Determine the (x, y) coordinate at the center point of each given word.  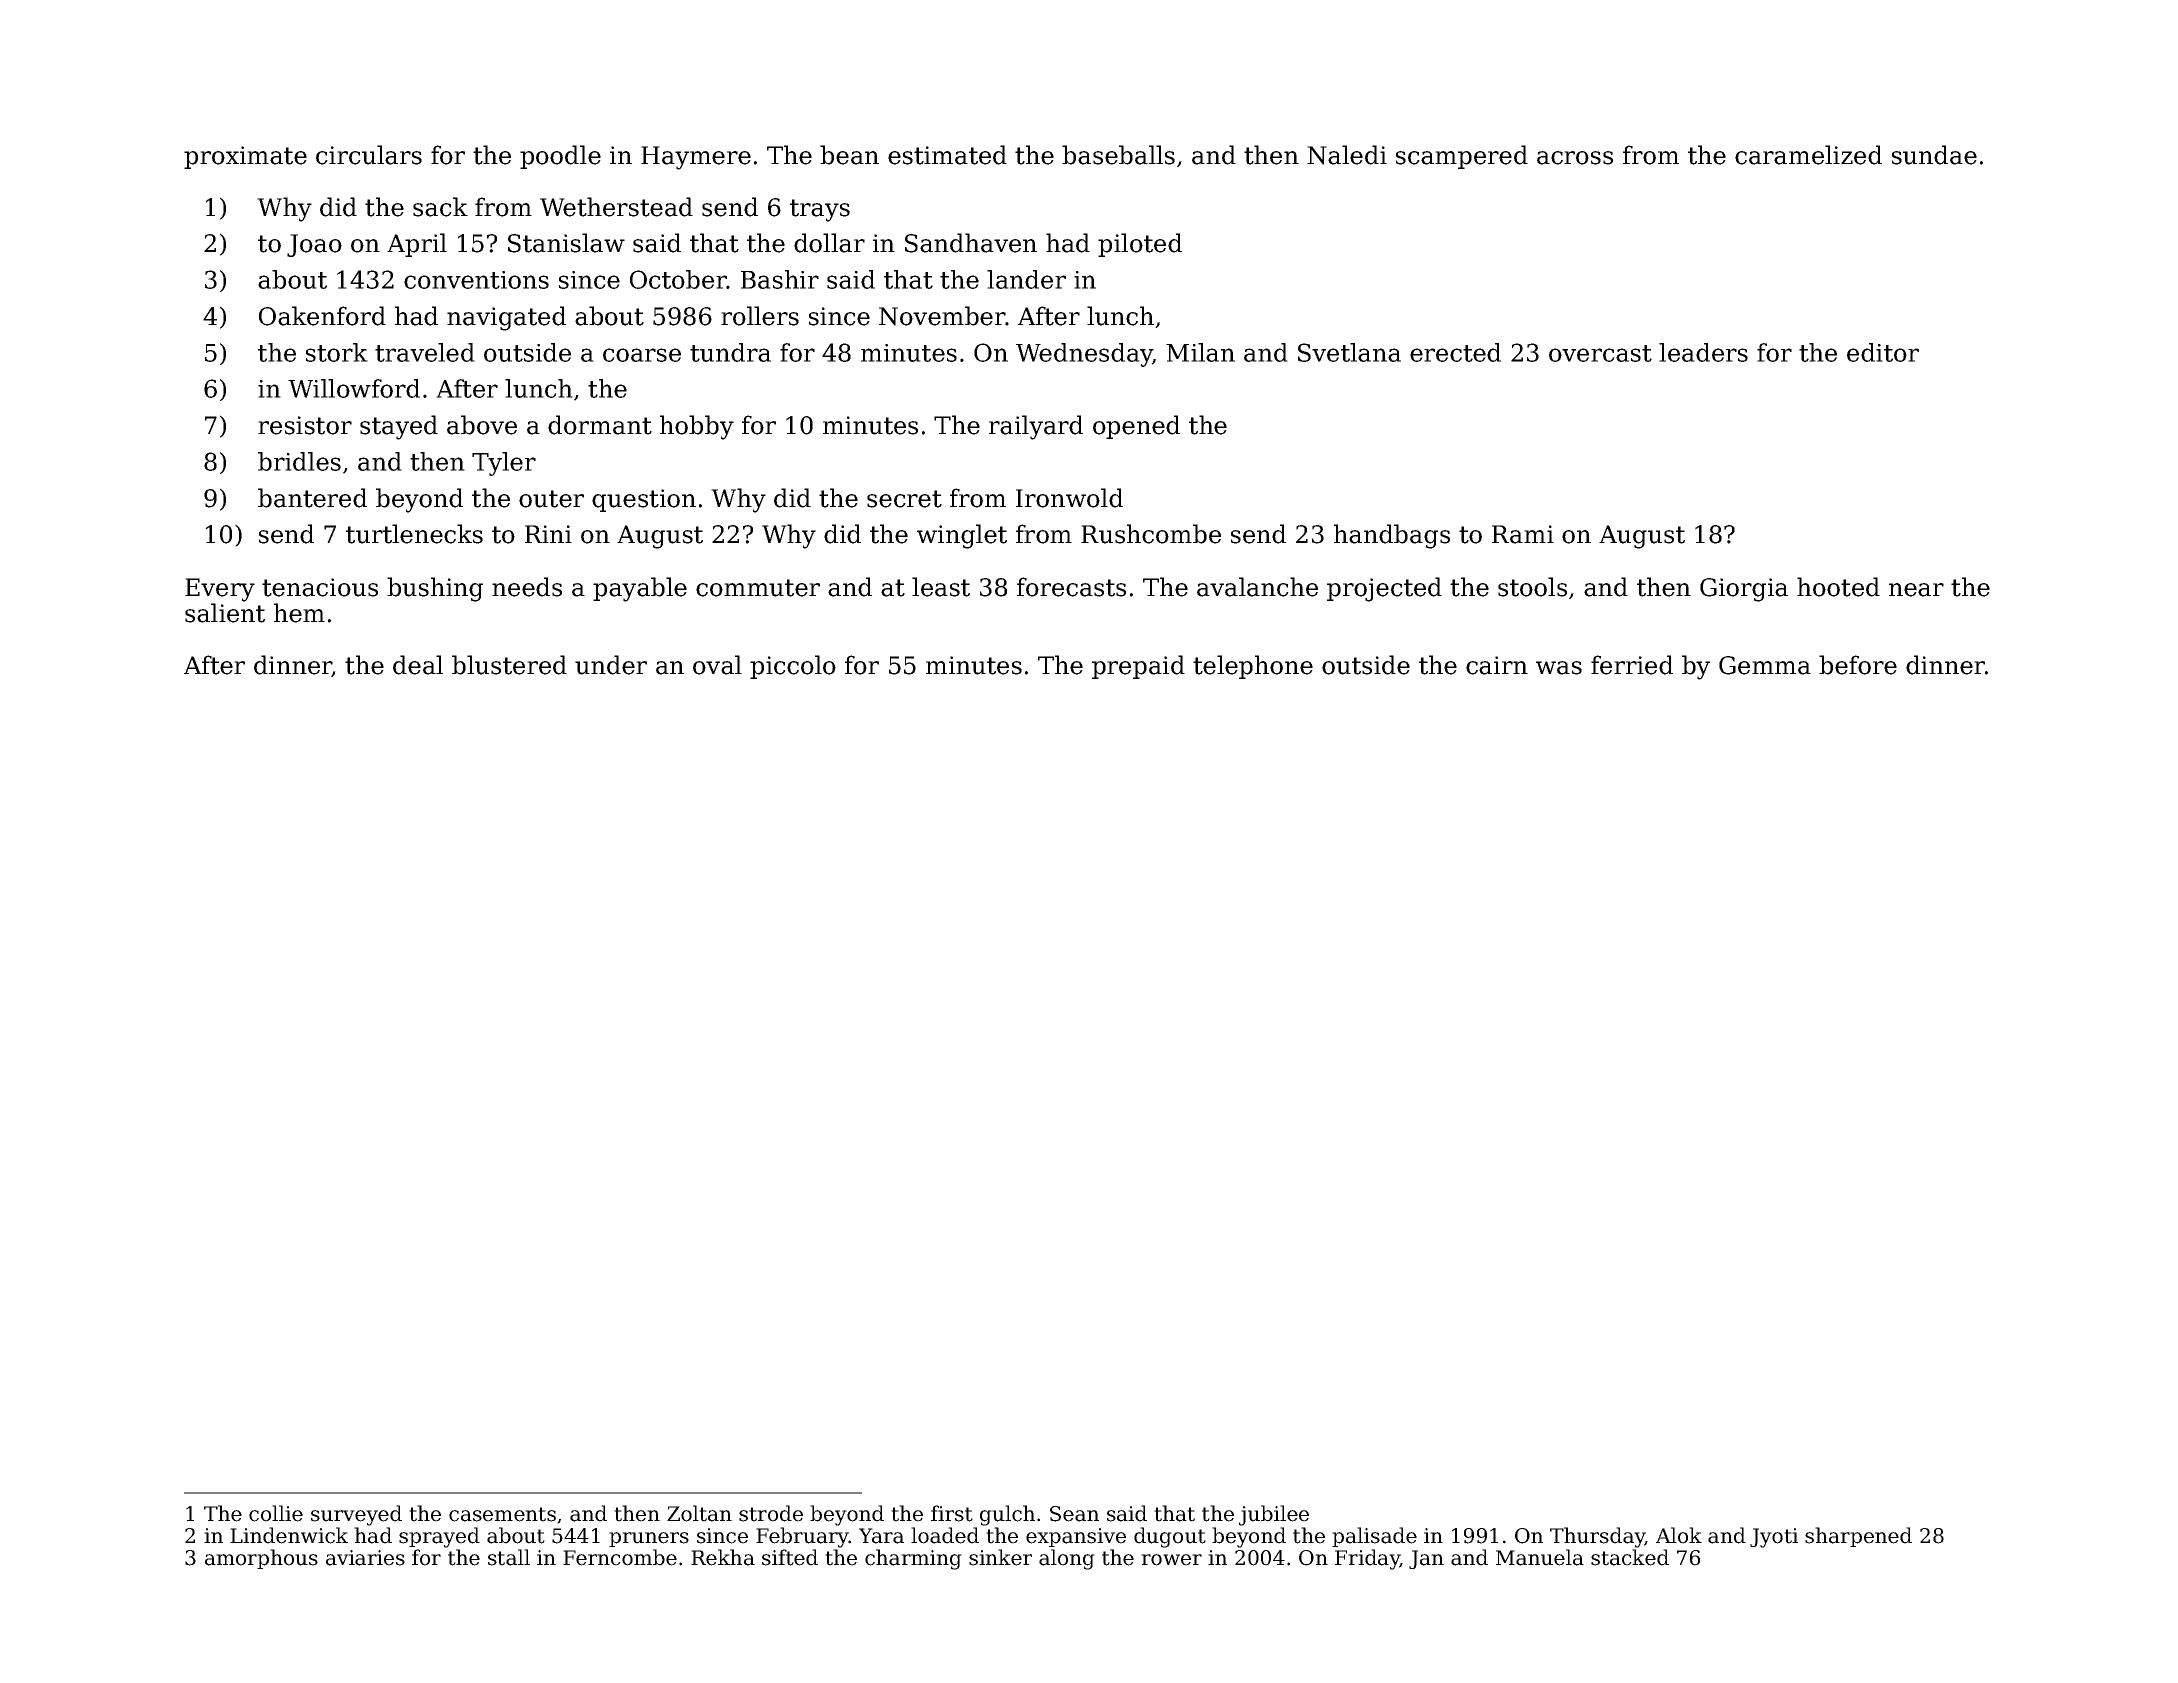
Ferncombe (620, 1557)
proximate (245, 157)
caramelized (1808, 155)
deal (418, 665)
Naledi (1347, 155)
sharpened (1858, 1537)
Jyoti (1774, 1538)
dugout (1170, 1537)
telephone (1253, 667)
